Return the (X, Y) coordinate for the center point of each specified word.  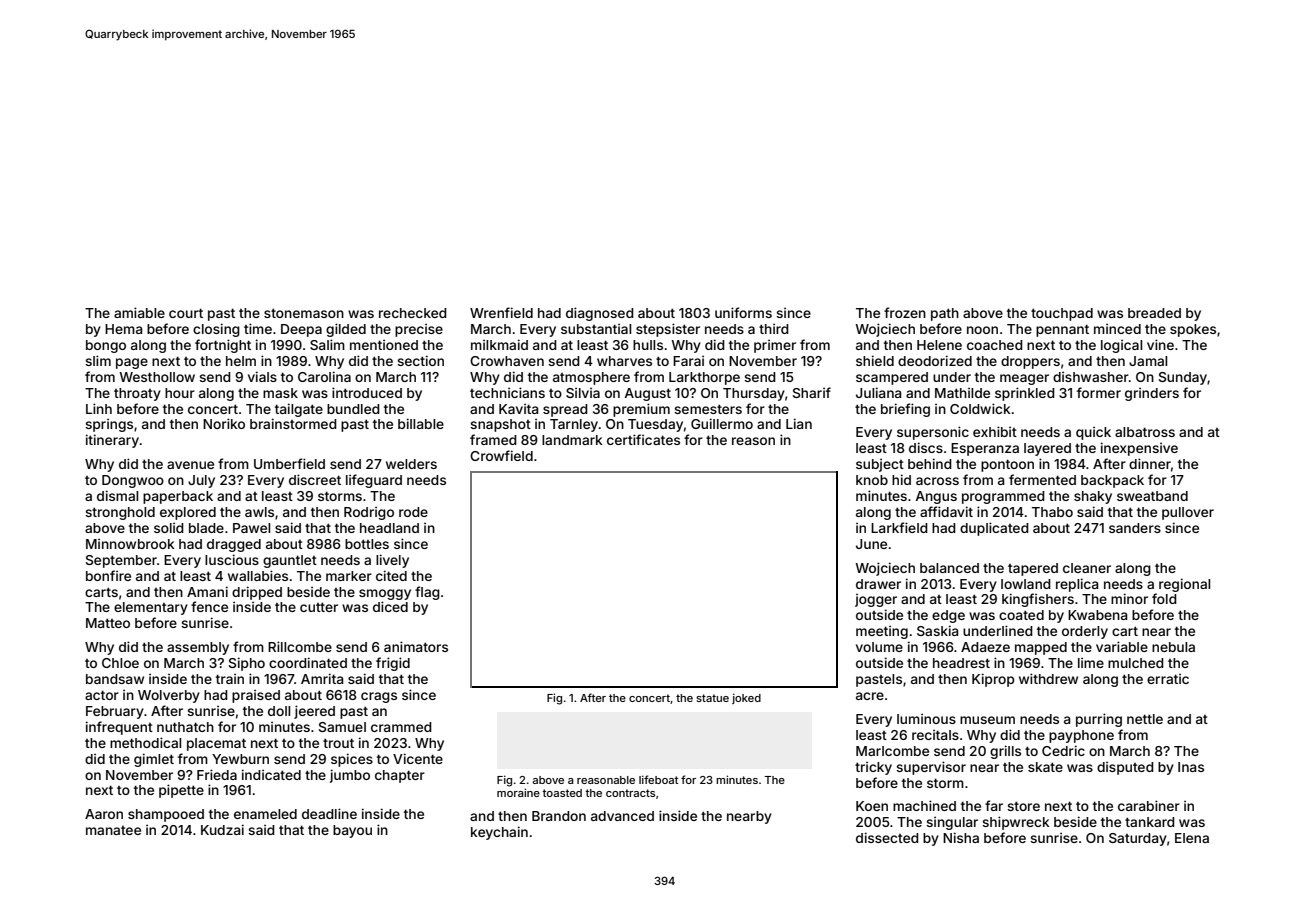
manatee (113, 830)
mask (280, 393)
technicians (507, 392)
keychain (499, 833)
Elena (1192, 838)
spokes (1193, 330)
